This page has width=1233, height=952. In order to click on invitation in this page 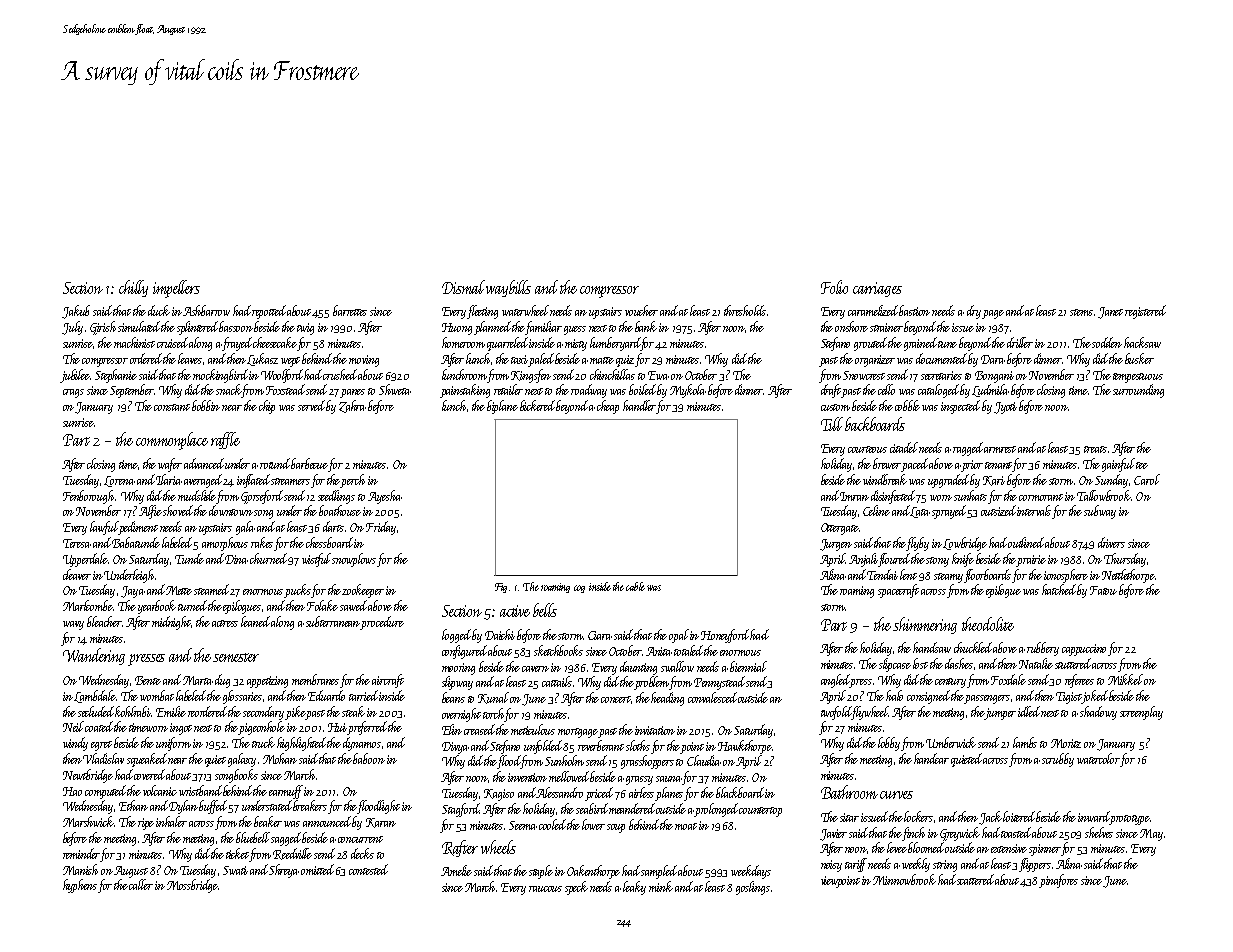, I will do `click(655, 730)`.
